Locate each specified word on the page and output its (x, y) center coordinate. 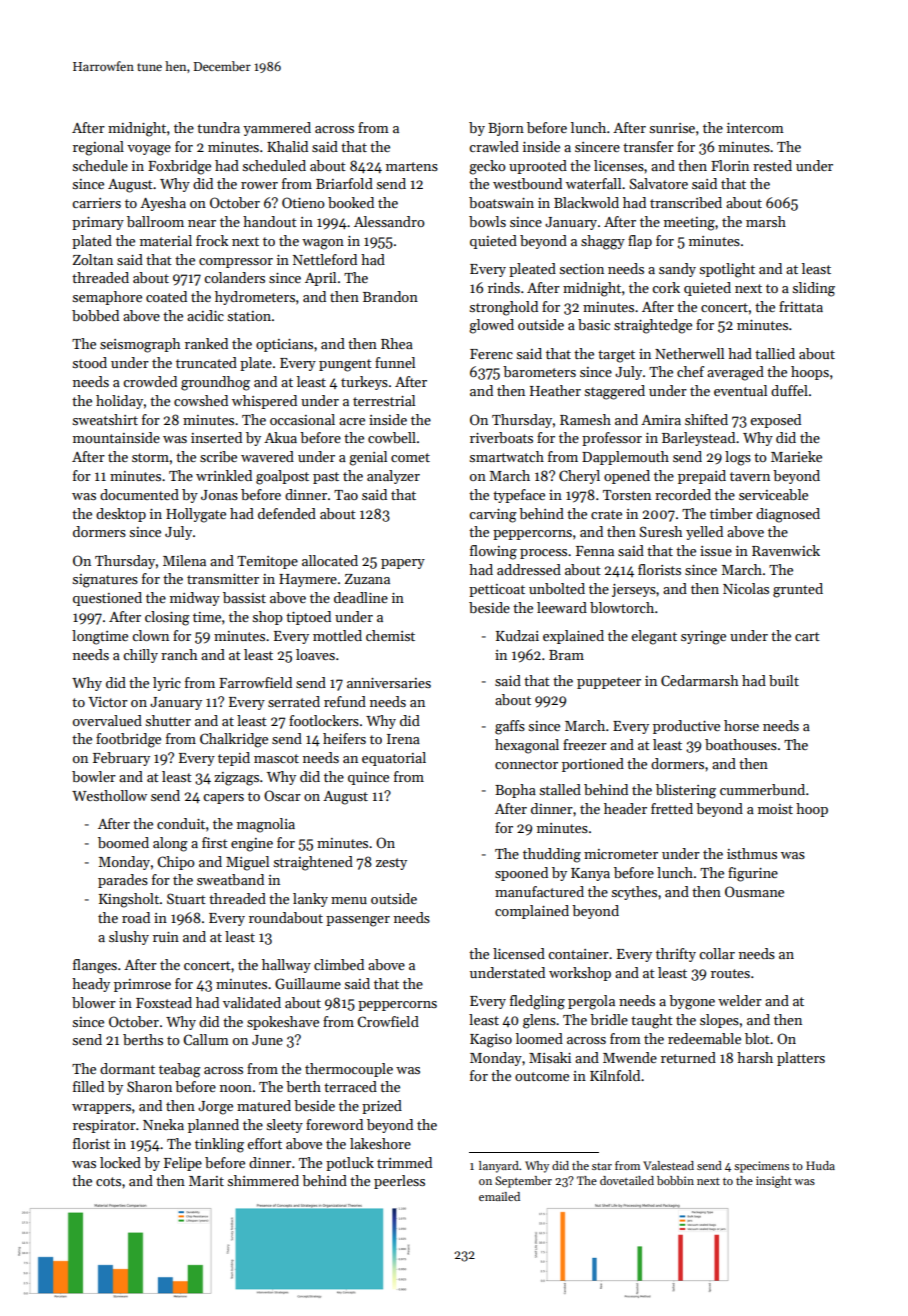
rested (772, 165)
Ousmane (754, 891)
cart (807, 636)
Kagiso (491, 1041)
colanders (234, 277)
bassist (244, 597)
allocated (330, 560)
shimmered (263, 1180)
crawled (494, 146)
